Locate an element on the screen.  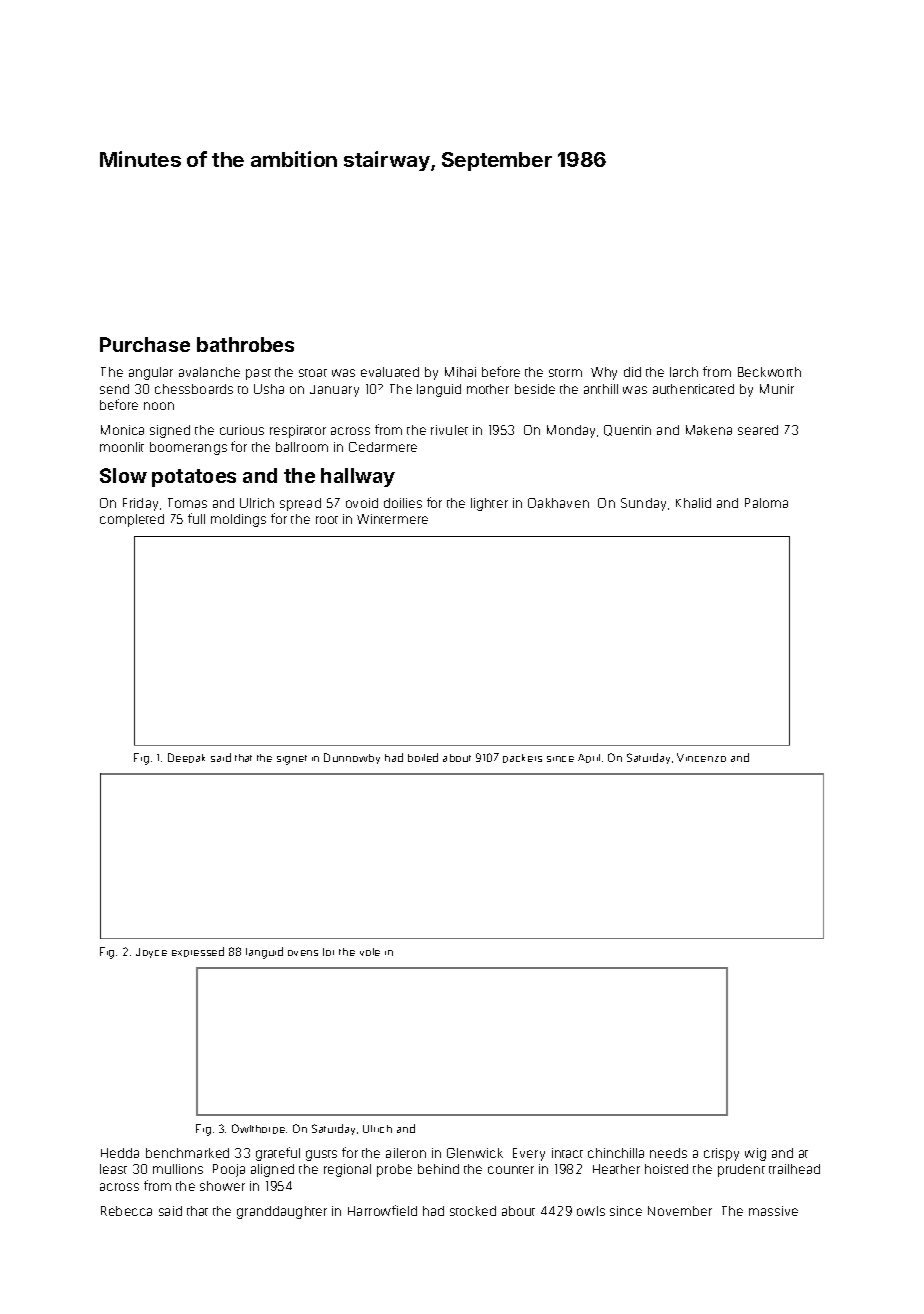
angular is located at coordinates (151, 373).
